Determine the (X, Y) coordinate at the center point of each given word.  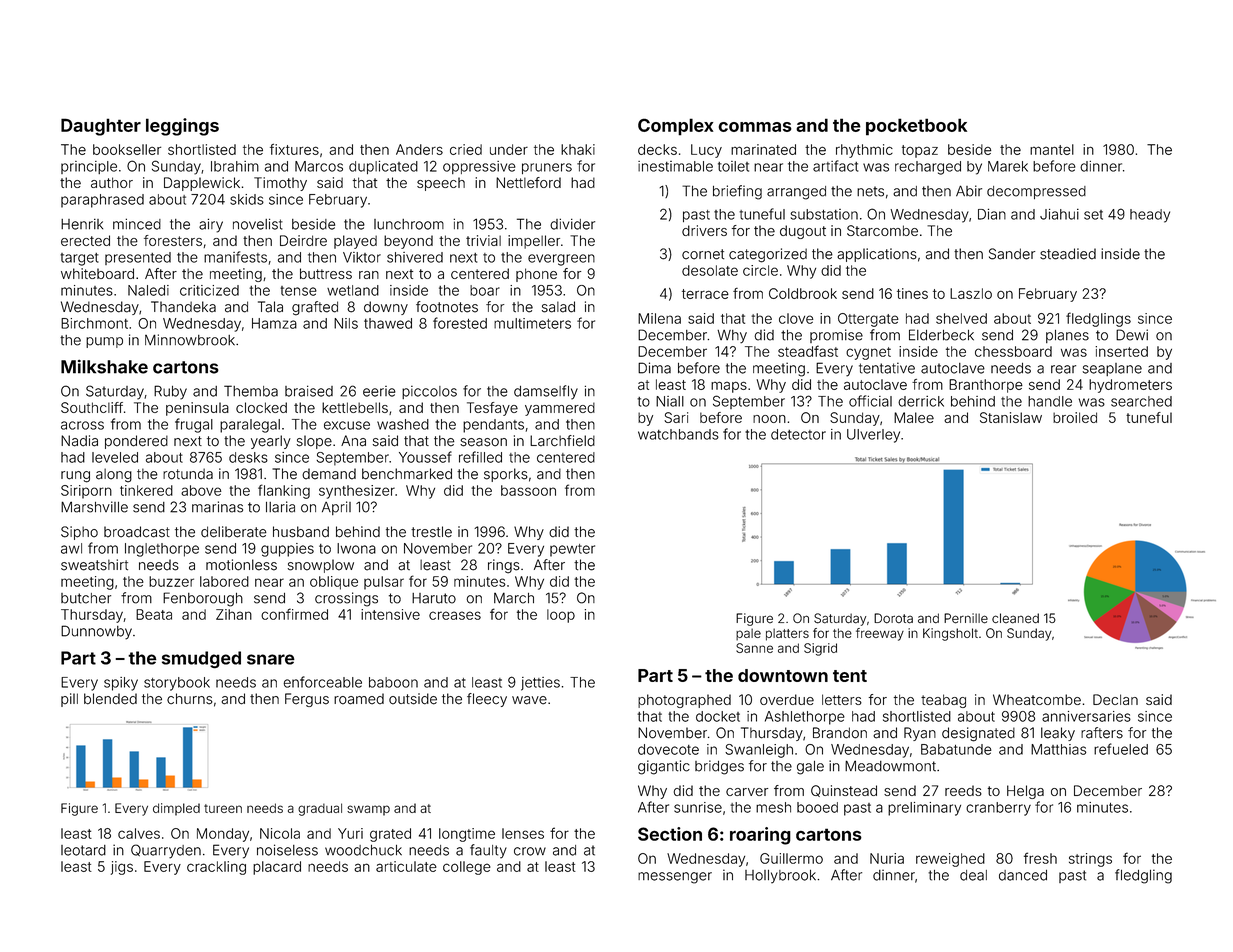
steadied (1068, 254)
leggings (182, 127)
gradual (320, 809)
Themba (251, 391)
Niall (670, 401)
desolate (710, 270)
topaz (920, 151)
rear (1063, 369)
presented (138, 258)
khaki (578, 149)
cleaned (1015, 618)
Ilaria (280, 507)
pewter (572, 550)
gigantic (664, 767)
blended (110, 699)
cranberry (998, 809)
